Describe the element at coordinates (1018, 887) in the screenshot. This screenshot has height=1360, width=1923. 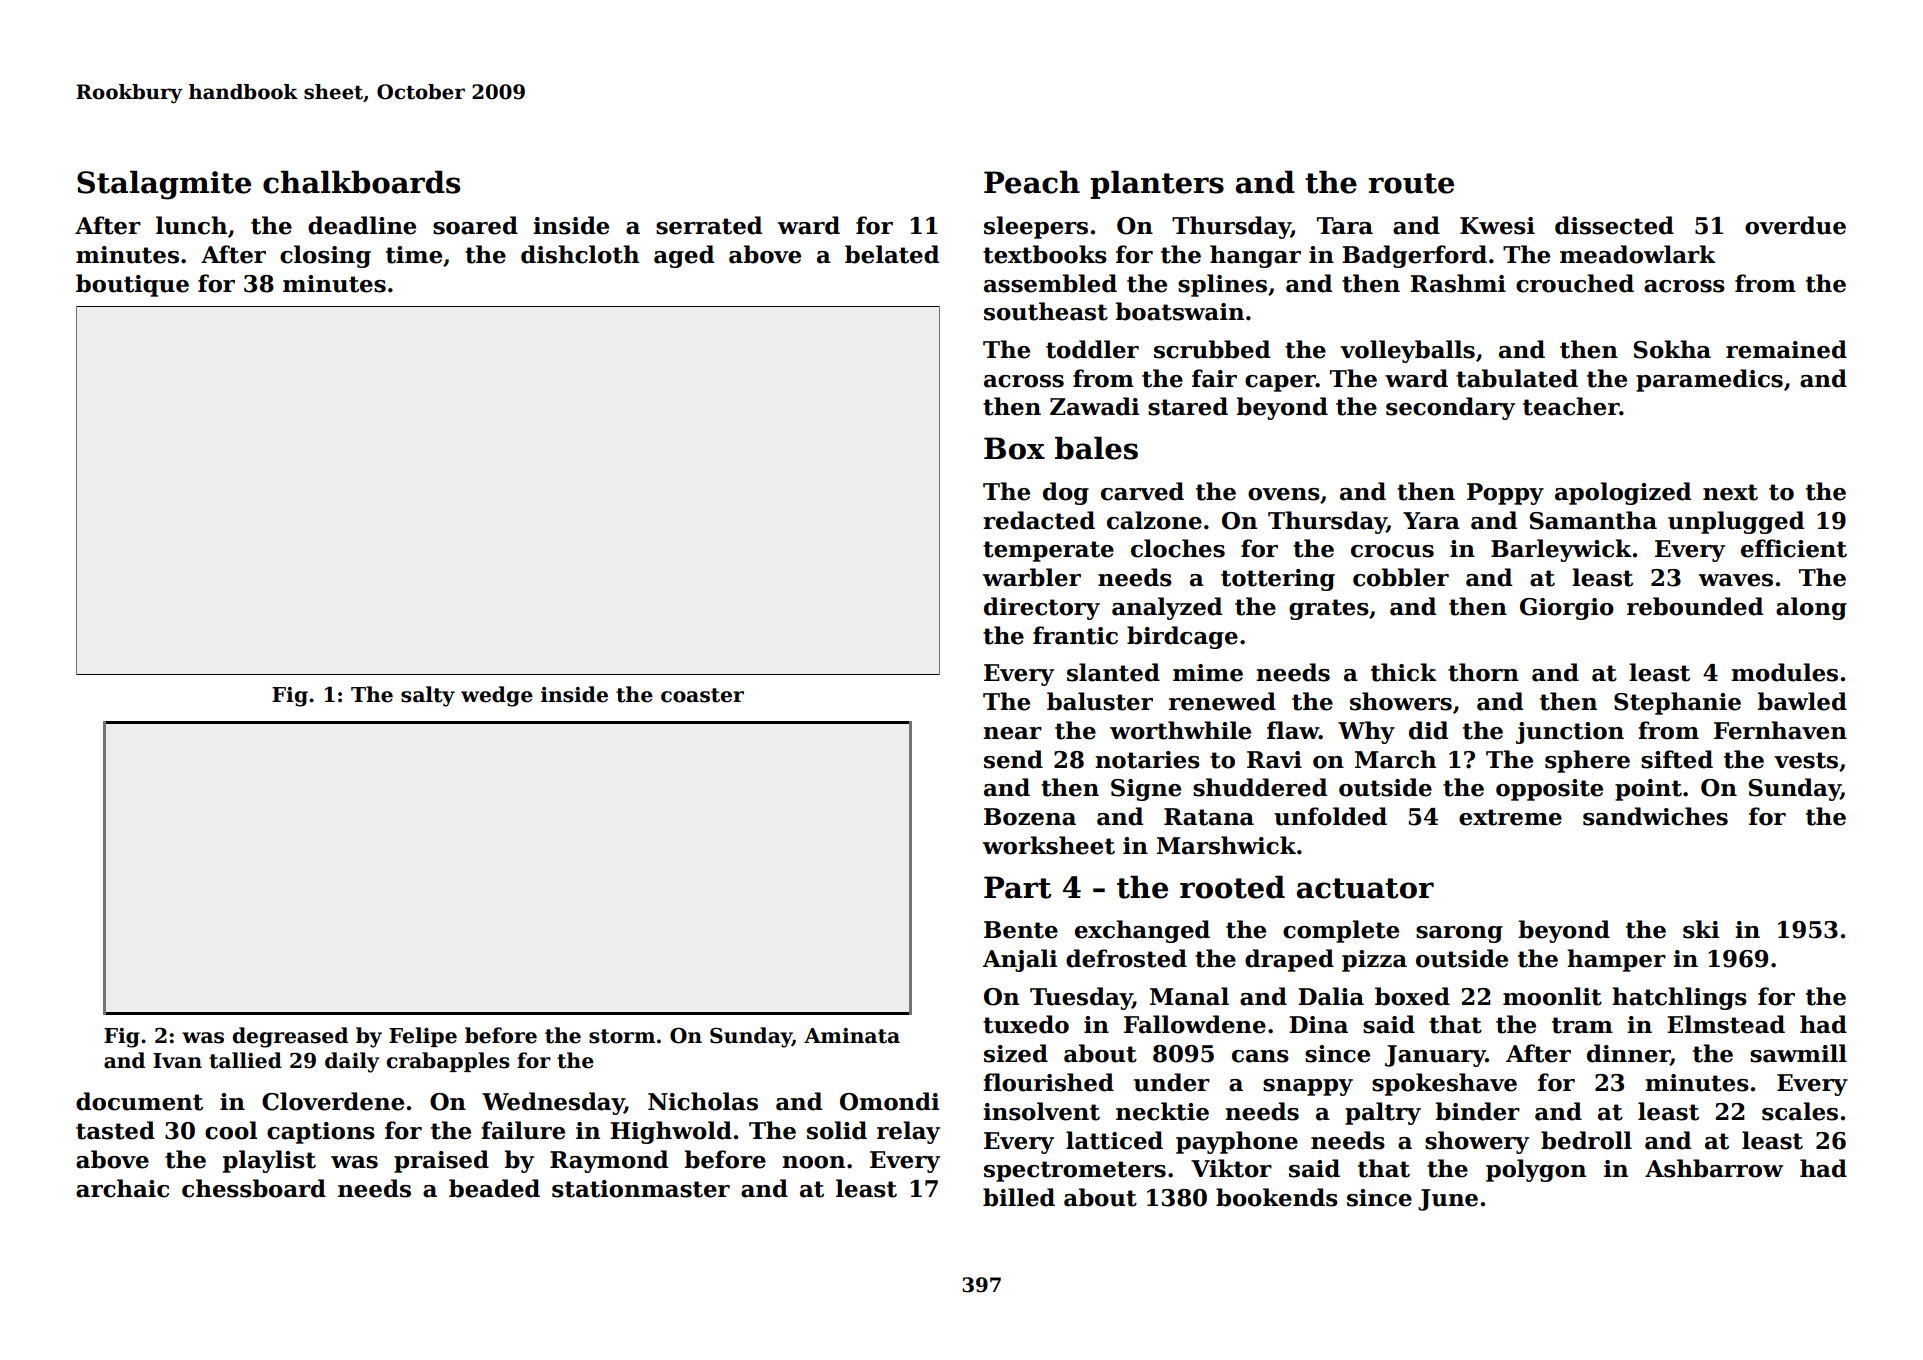
I see `Part` at that location.
